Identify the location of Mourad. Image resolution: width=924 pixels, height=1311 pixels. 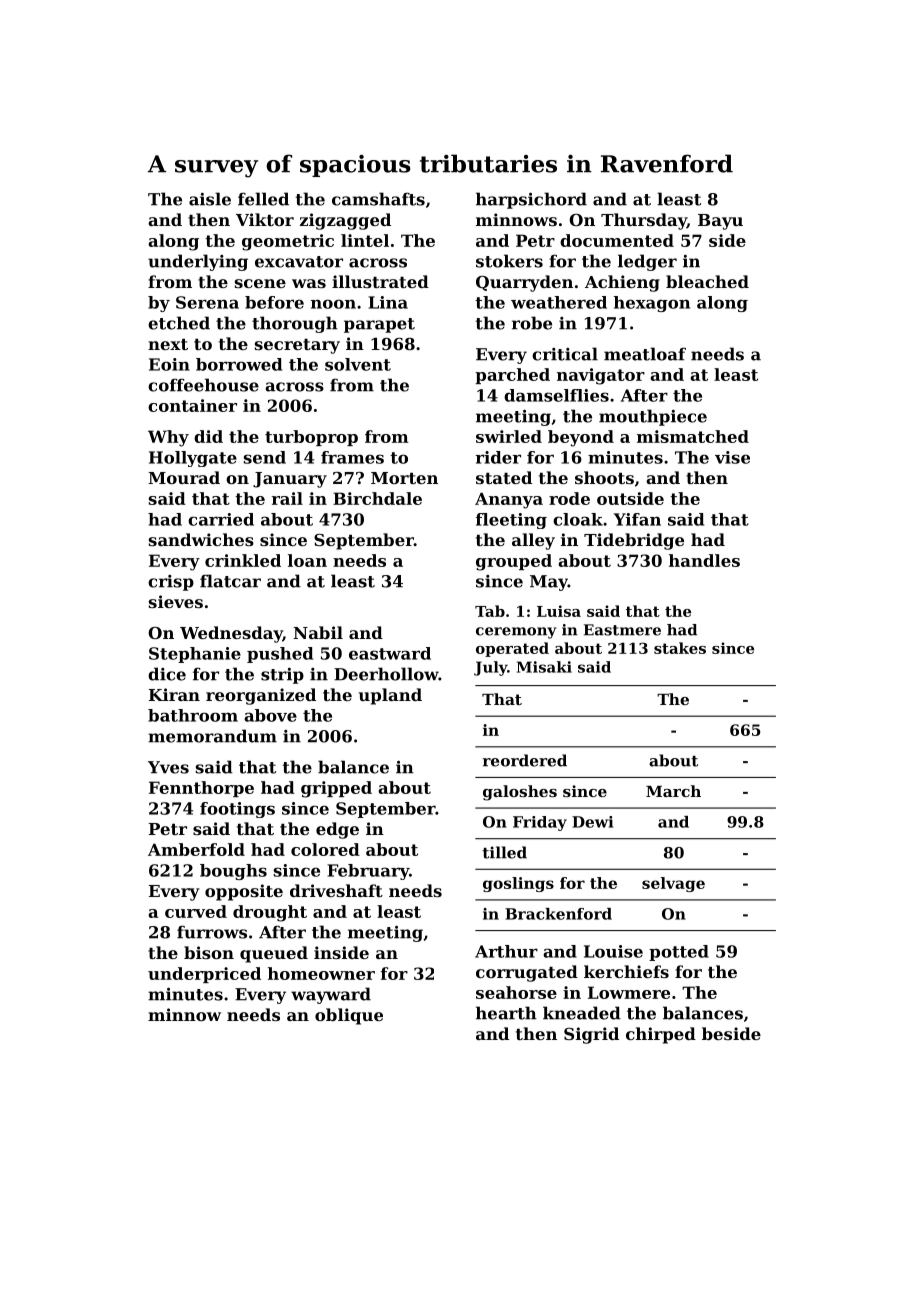
(184, 477).
